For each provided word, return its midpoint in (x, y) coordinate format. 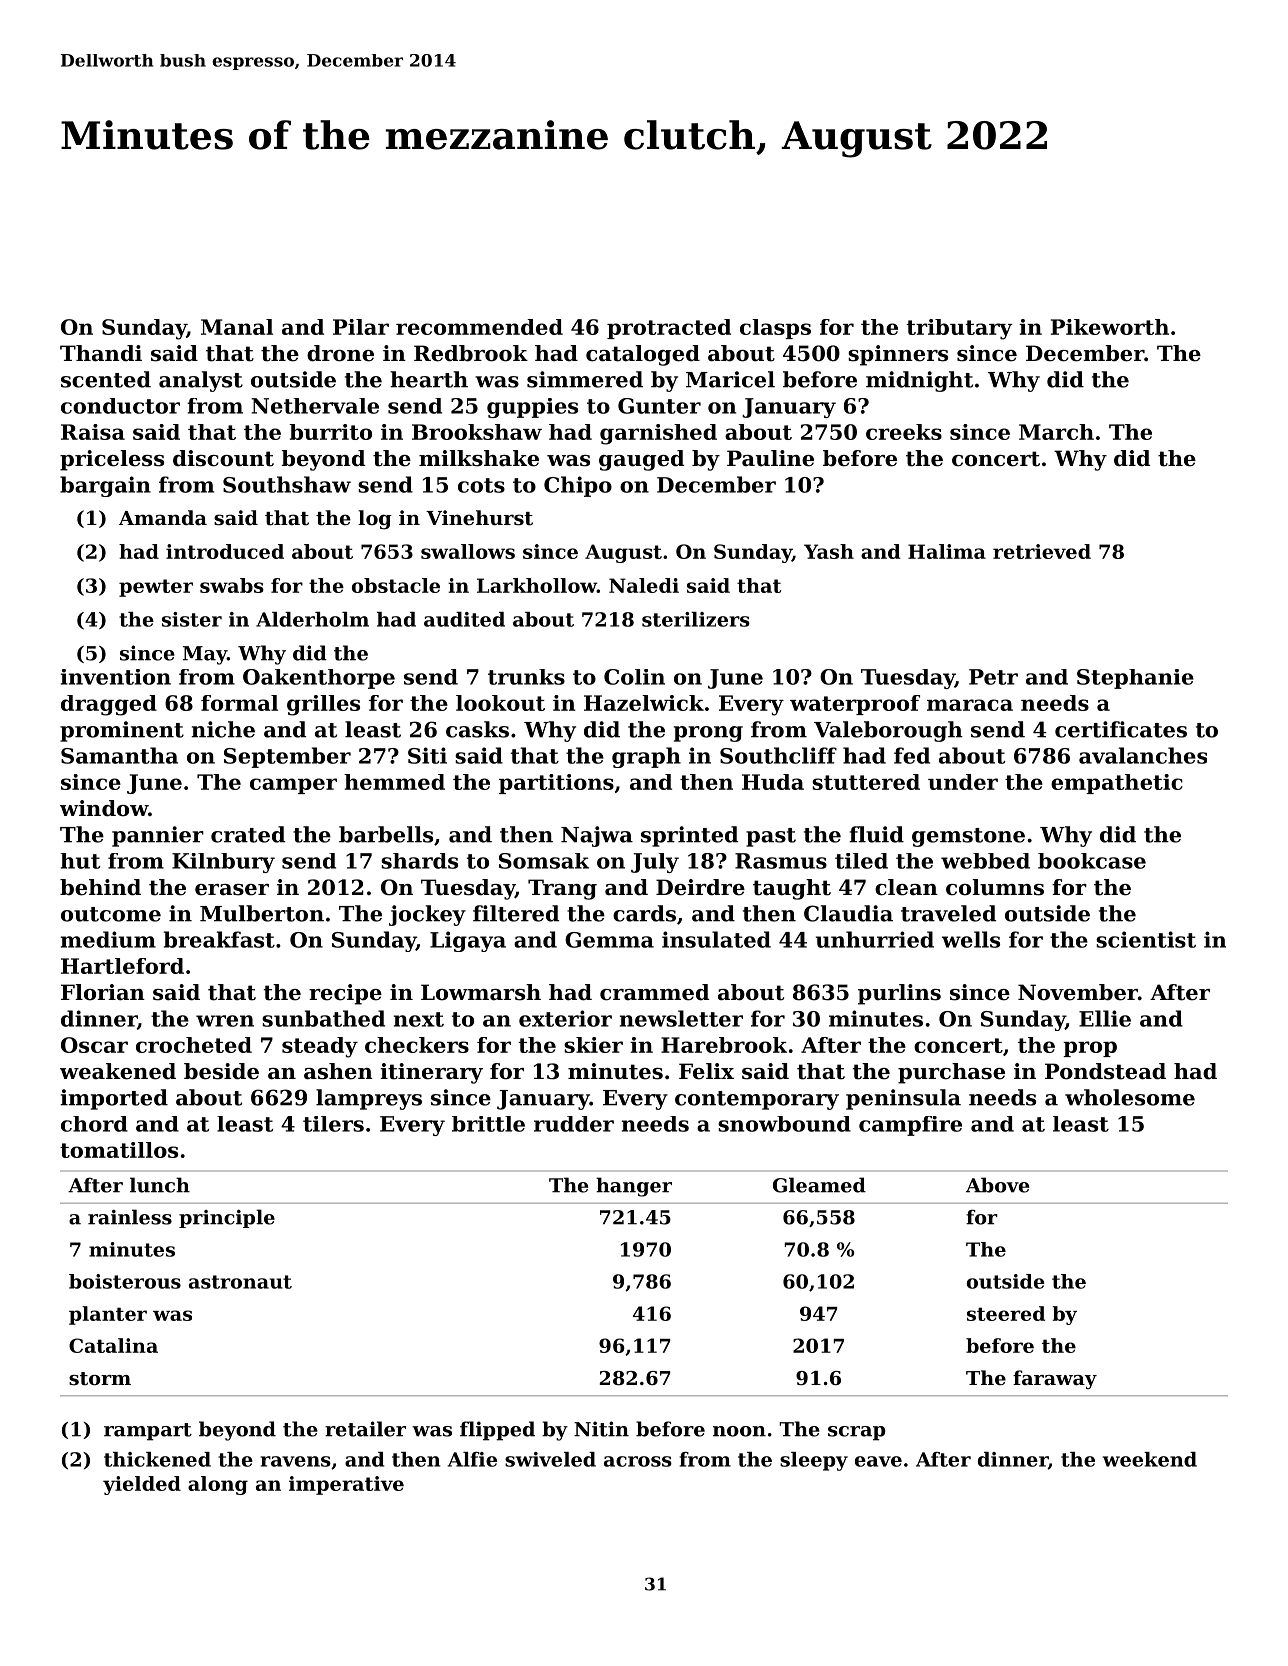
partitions (556, 784)
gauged (641, 460)
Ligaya (468, 941)
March (1056, 432)
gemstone (968, 837)
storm (100, 1378)
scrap (856, 1433)
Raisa (93, 432)
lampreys (369, 1099)
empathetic (1117, 784)
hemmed (394, 782)
